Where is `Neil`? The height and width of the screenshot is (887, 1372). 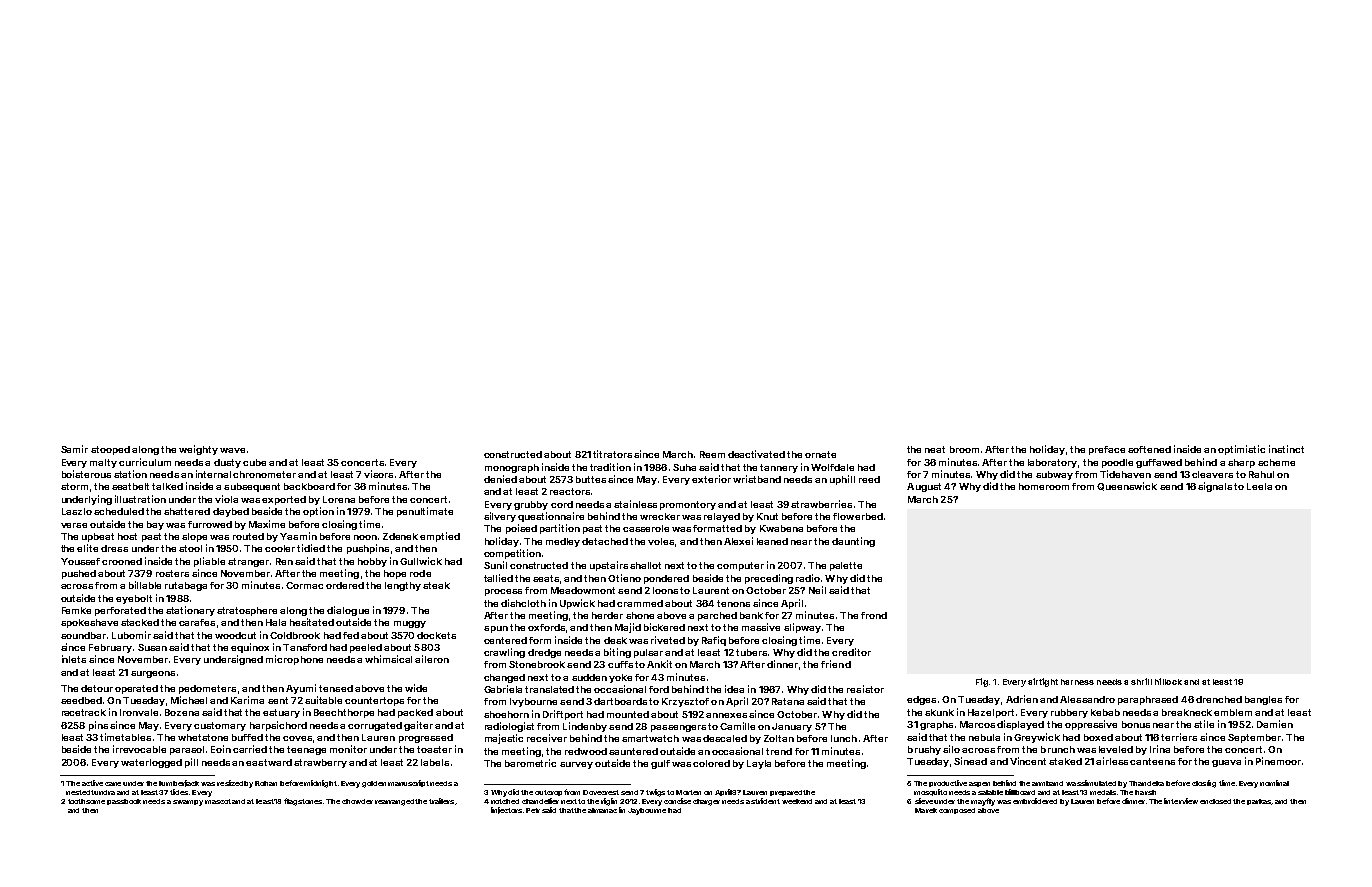
Neil is located at coordinates (817, 590).
